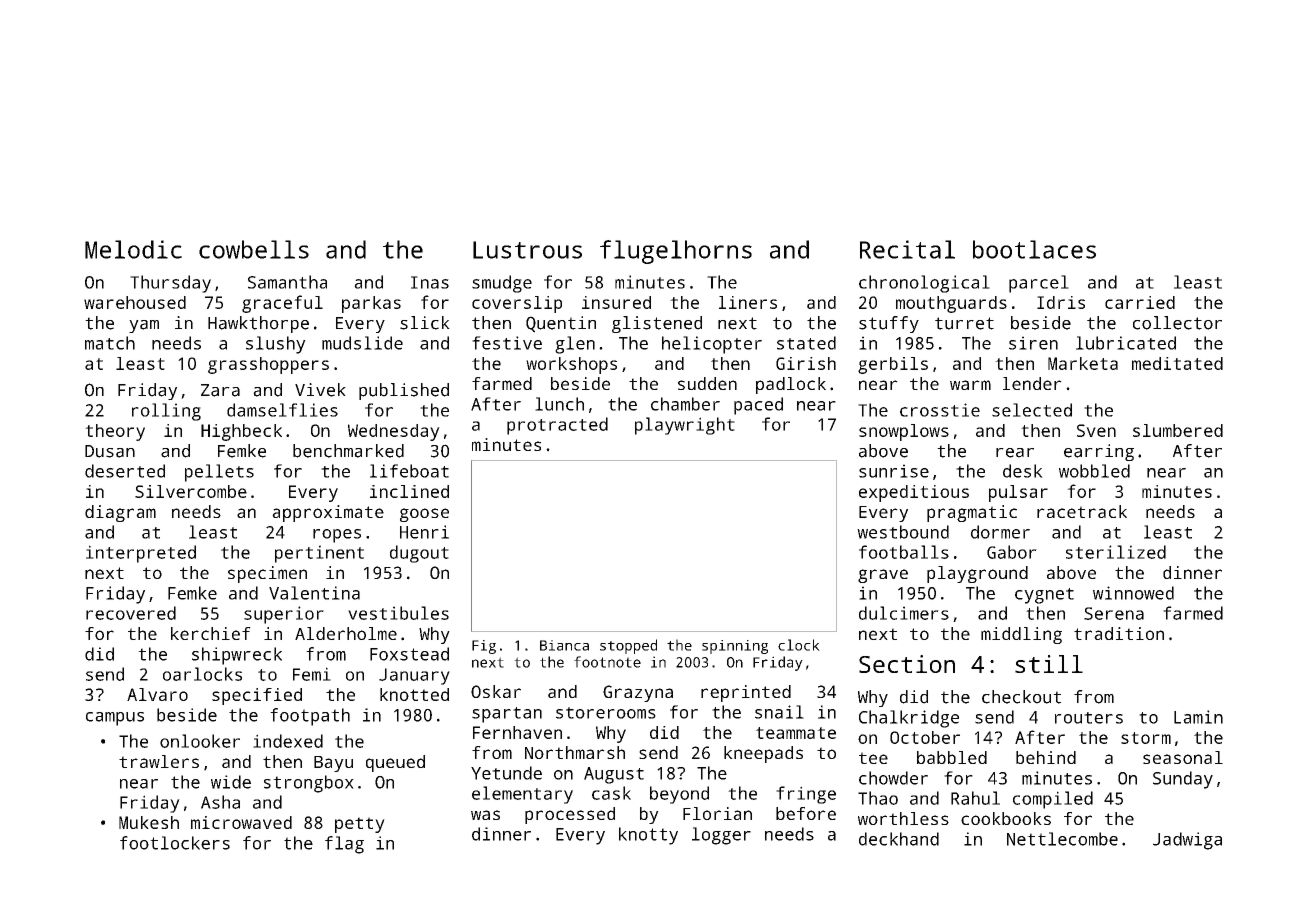 The height and width of the document is (924, 1308). I want to click on protracted, so click(557, 426).
